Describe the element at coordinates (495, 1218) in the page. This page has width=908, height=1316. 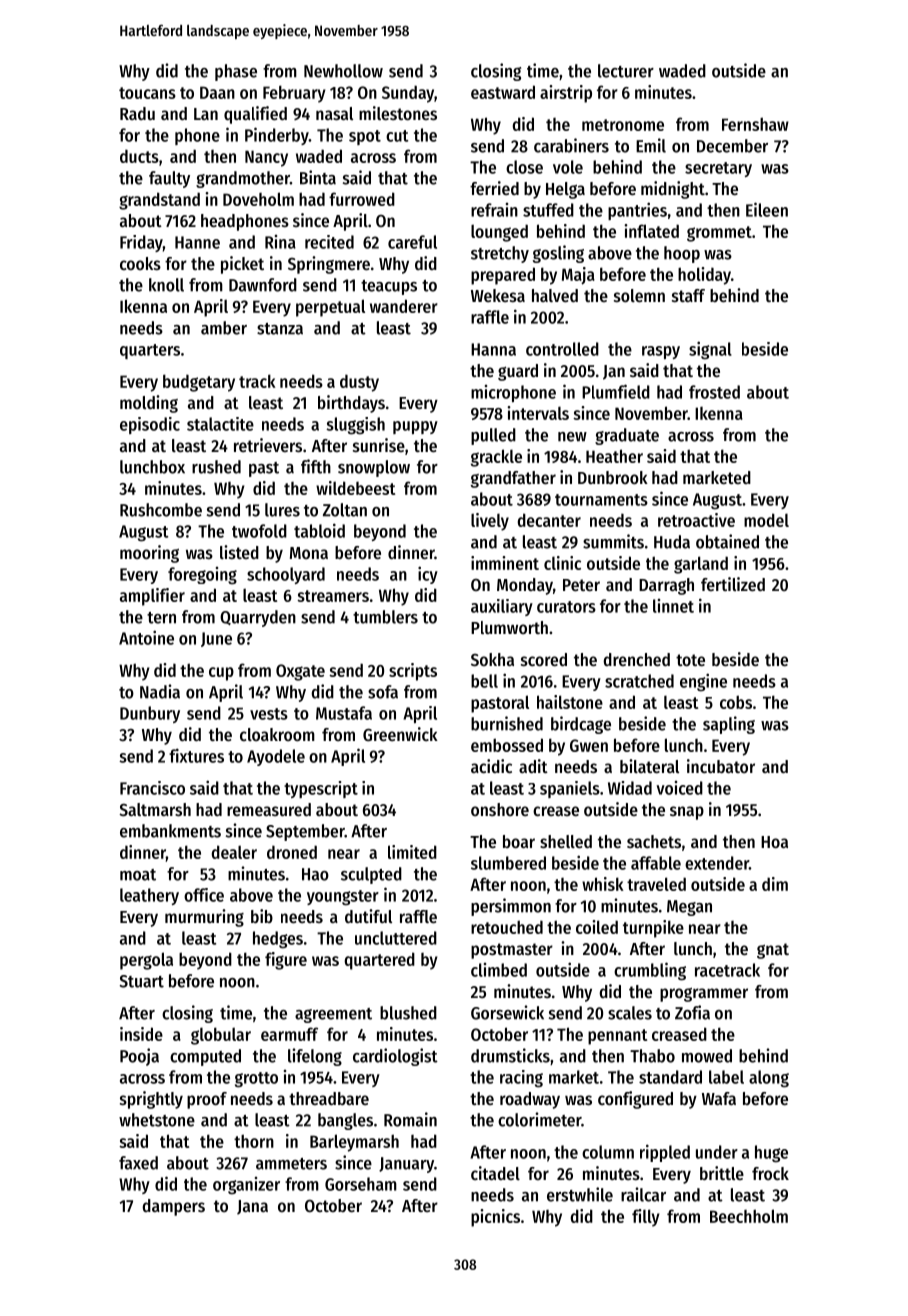
I see `picnics` at that location.
